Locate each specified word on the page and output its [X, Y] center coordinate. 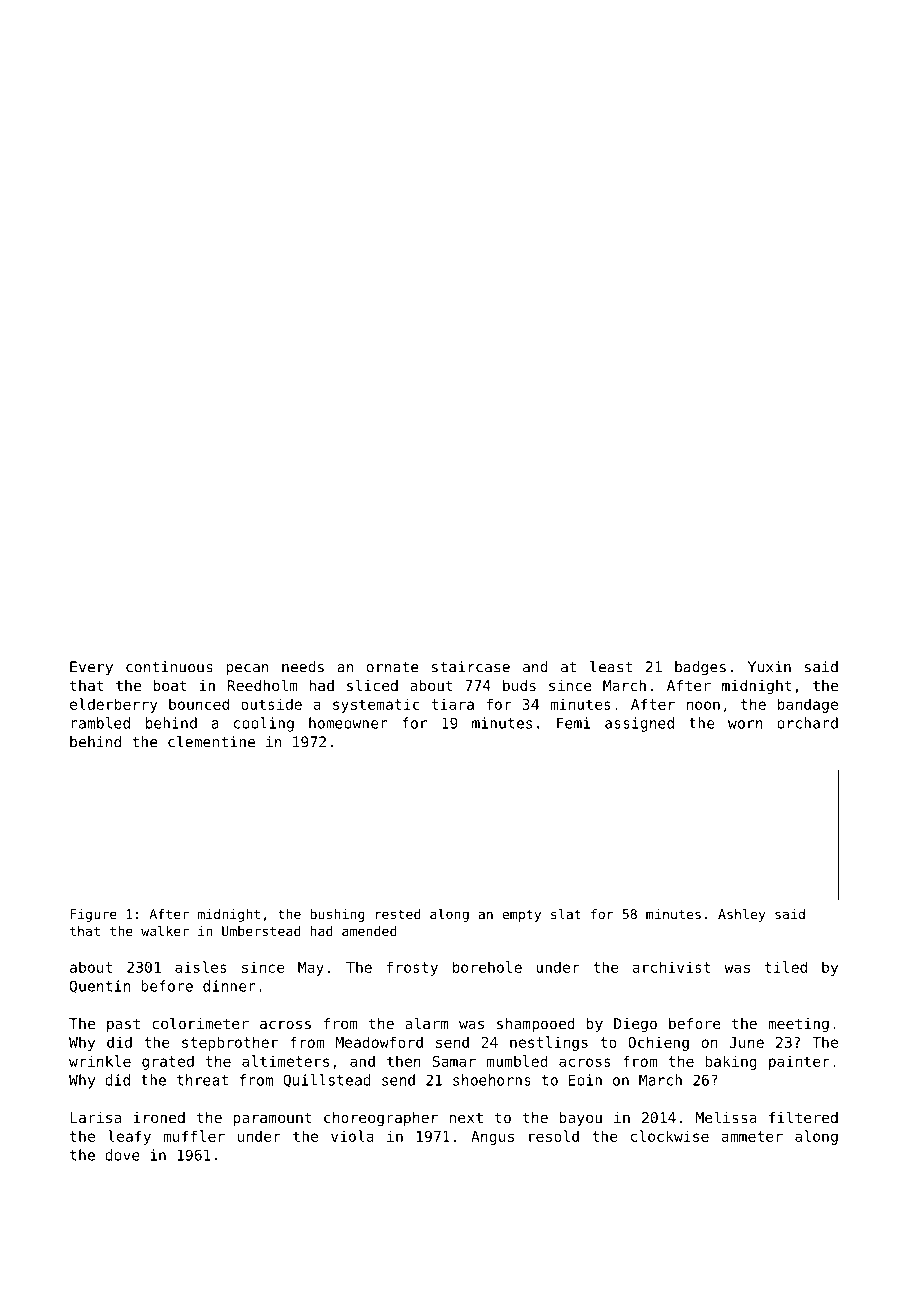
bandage [808, 705]
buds [519, 685]
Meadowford [379, 1042]
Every [91, 668]
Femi [573, 723]
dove [122, 1155]
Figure [93, 915]
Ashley [741, 915]
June [747, 1042]
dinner [229, 986]
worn [745, 724]
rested [398, 914]
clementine [211, 742]
